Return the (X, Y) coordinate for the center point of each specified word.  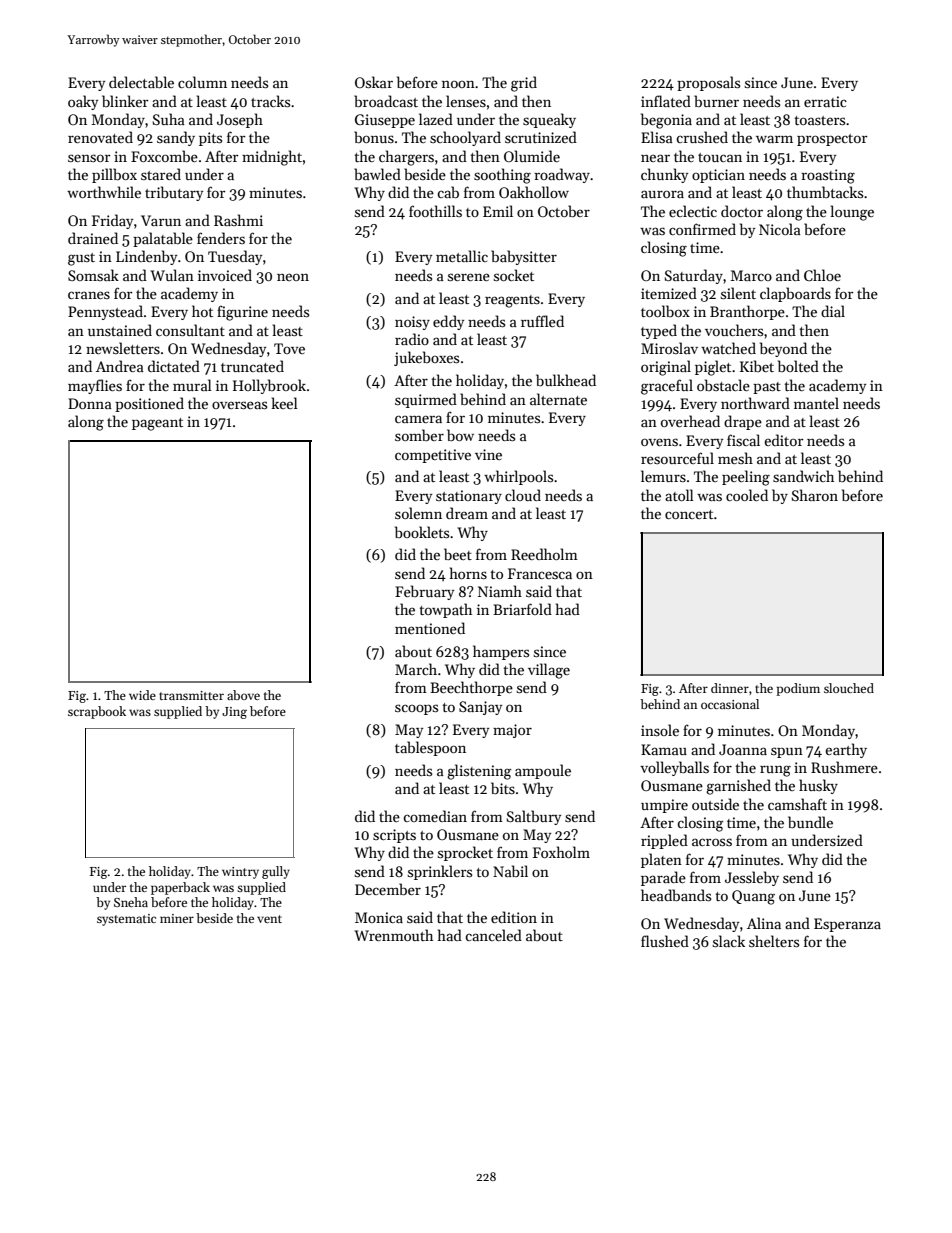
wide (142, 695)
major (512, 731)
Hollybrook (269, 386)
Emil (498, 211)
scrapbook (97, 712)
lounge (852, 213)
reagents (512, 301)
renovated (100, 137)
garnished (738, 787)
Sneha (131, 902)
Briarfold (522, 609)
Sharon (815, 495)
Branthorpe (747, 312)
